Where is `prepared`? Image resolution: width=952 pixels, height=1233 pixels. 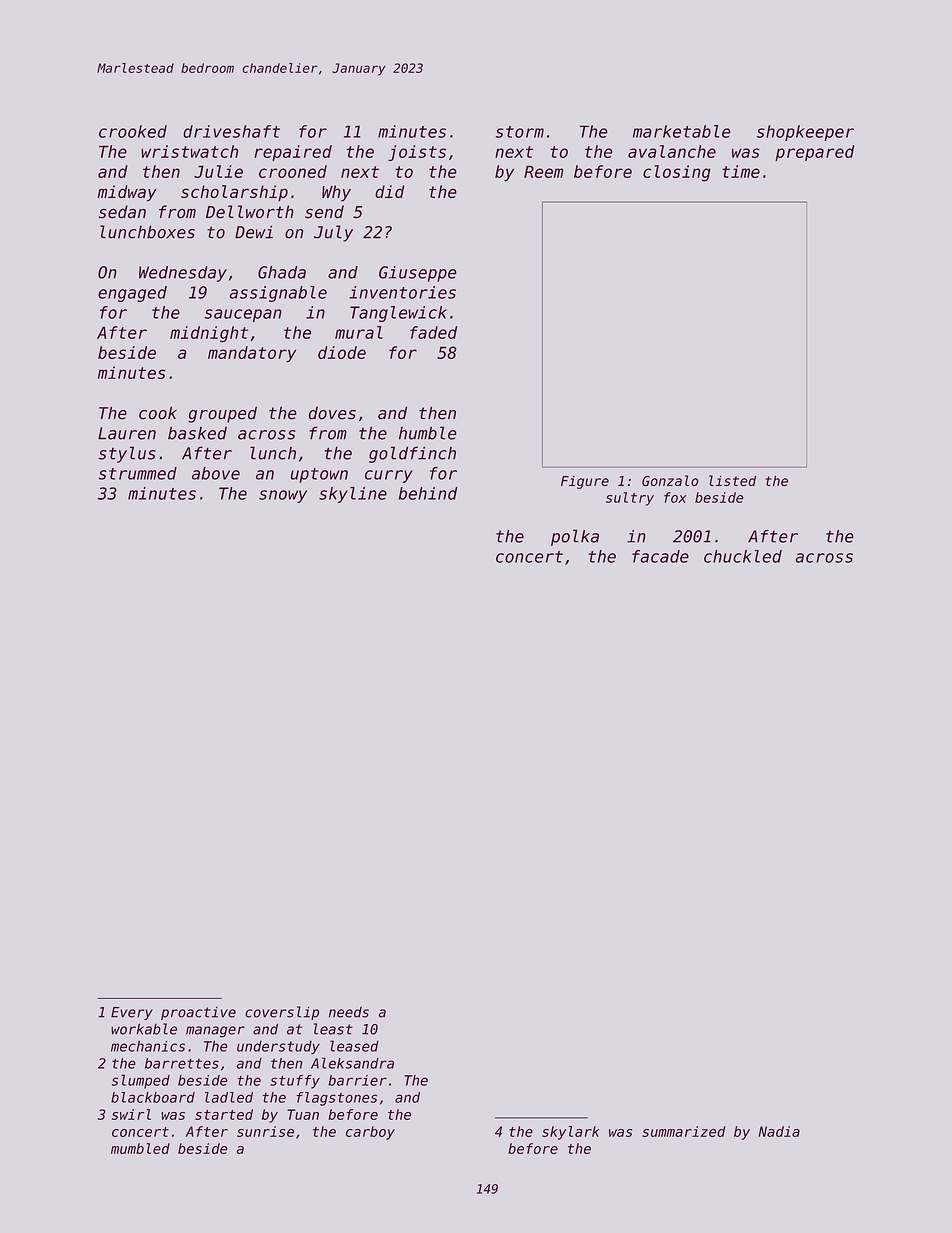
prepared is located at coordinates (814, 153).
